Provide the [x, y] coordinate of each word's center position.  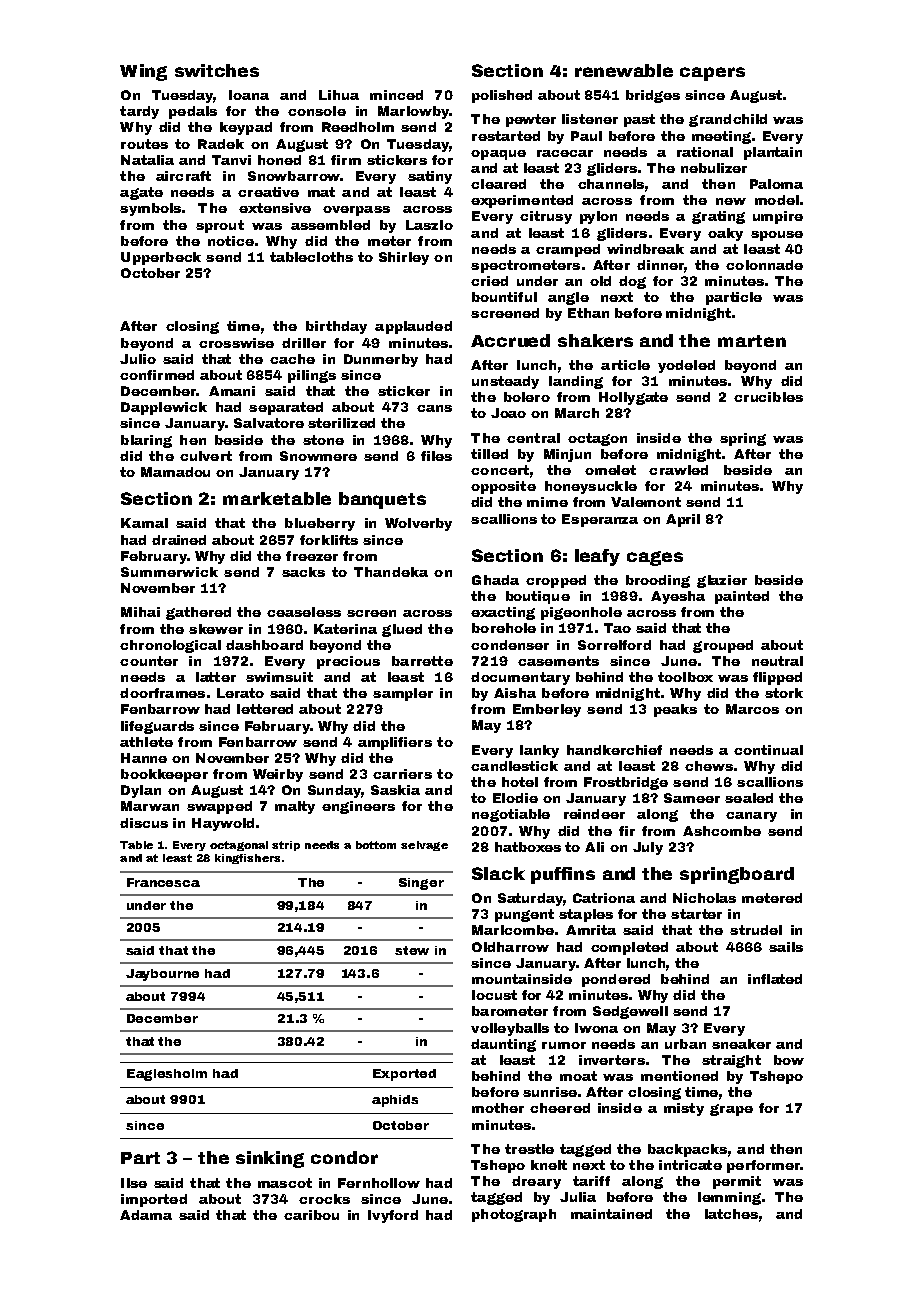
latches [731, 1214]
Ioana [249, 95]
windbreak [645, 249]
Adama [146, 1215]
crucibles [768, 397]
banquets [382, 500]
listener [590, 119]
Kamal [144, 523]
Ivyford [393, 1216]
